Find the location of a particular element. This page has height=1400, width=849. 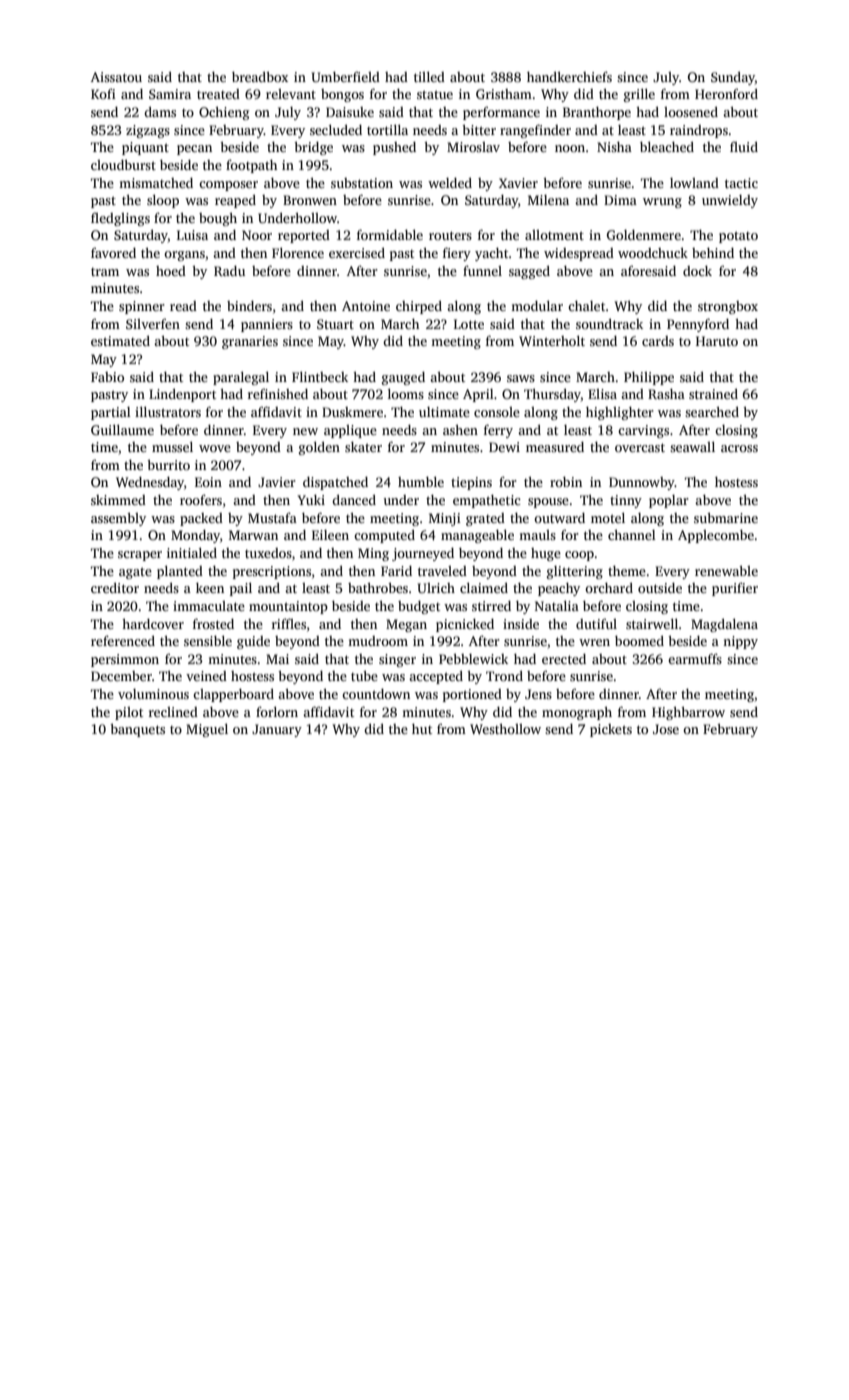

pushed is located at coordinates (394, 148).
